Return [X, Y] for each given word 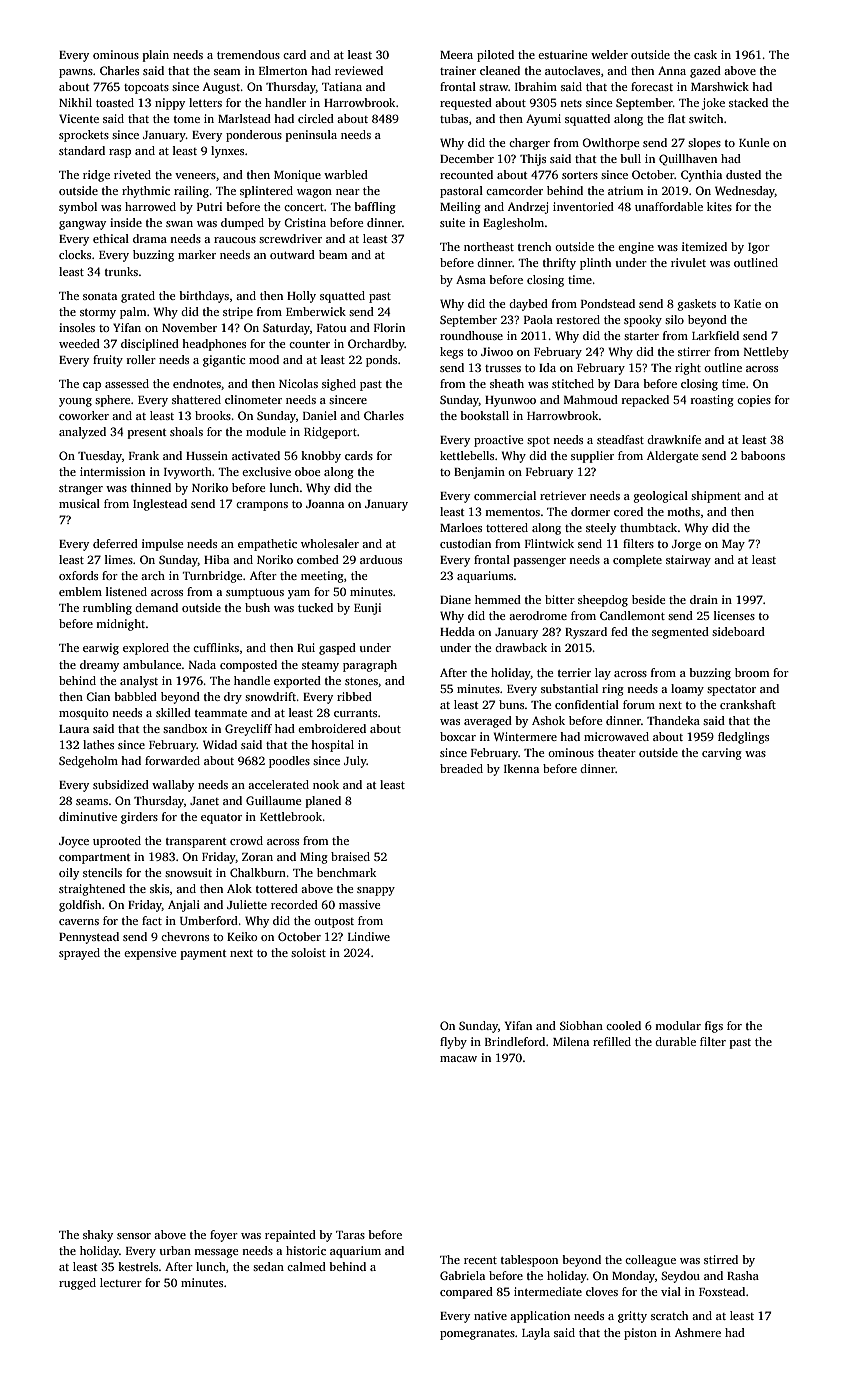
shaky [98, 1236]
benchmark [346, 872]
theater [617, 752]
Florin [389, 327]
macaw [458, 1059]
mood [264, 359]
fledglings [743, 738]
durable [675, 1041]
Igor [759, 248]
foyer [224, 1236]
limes [119, 559]
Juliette [247, 904]
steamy [320, 667]
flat [676, 118]
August [221, 88]
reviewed [359, 70]
